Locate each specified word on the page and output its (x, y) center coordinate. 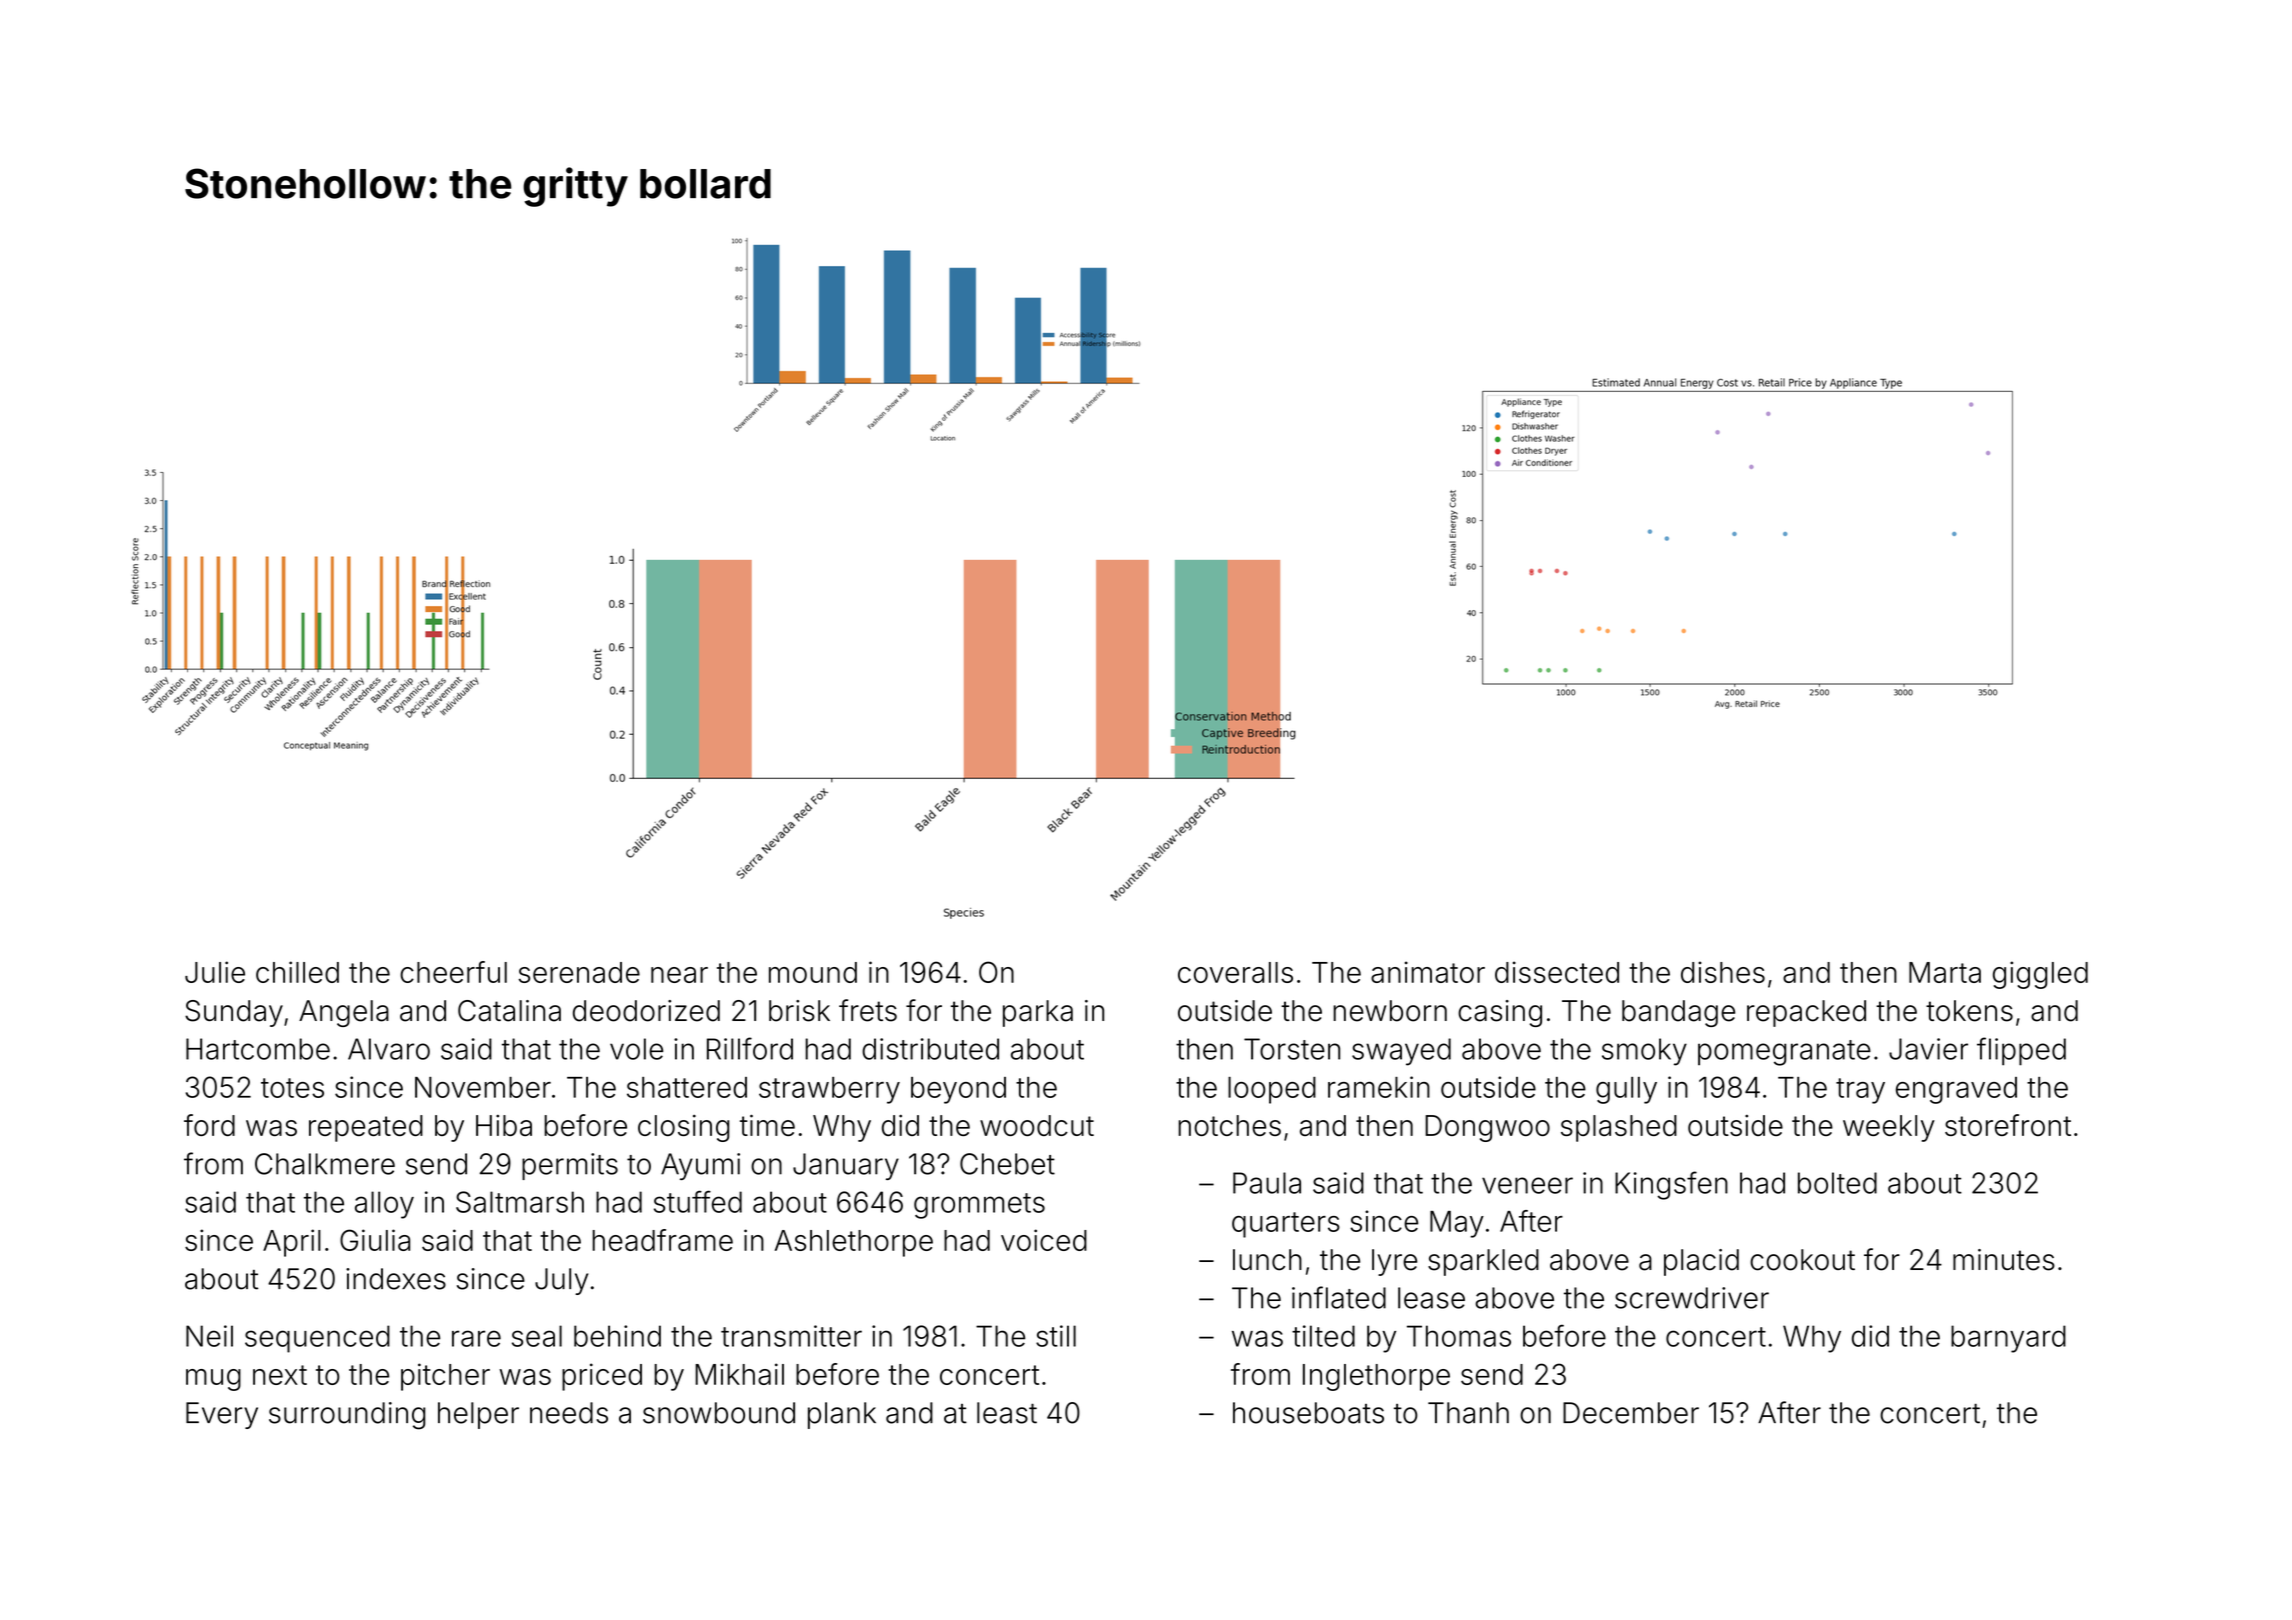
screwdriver (1692, 1298)
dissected (1557, 972)
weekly (1889, 1128)
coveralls (1235, 972)
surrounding (347, 1416)
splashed (1619, 1128)
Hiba (504, 1125)
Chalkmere (325, 1164)
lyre (1394, 1262)
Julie (215, 972)
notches (1229, 1125)
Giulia (375, 1240)
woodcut (1037, 1125)
